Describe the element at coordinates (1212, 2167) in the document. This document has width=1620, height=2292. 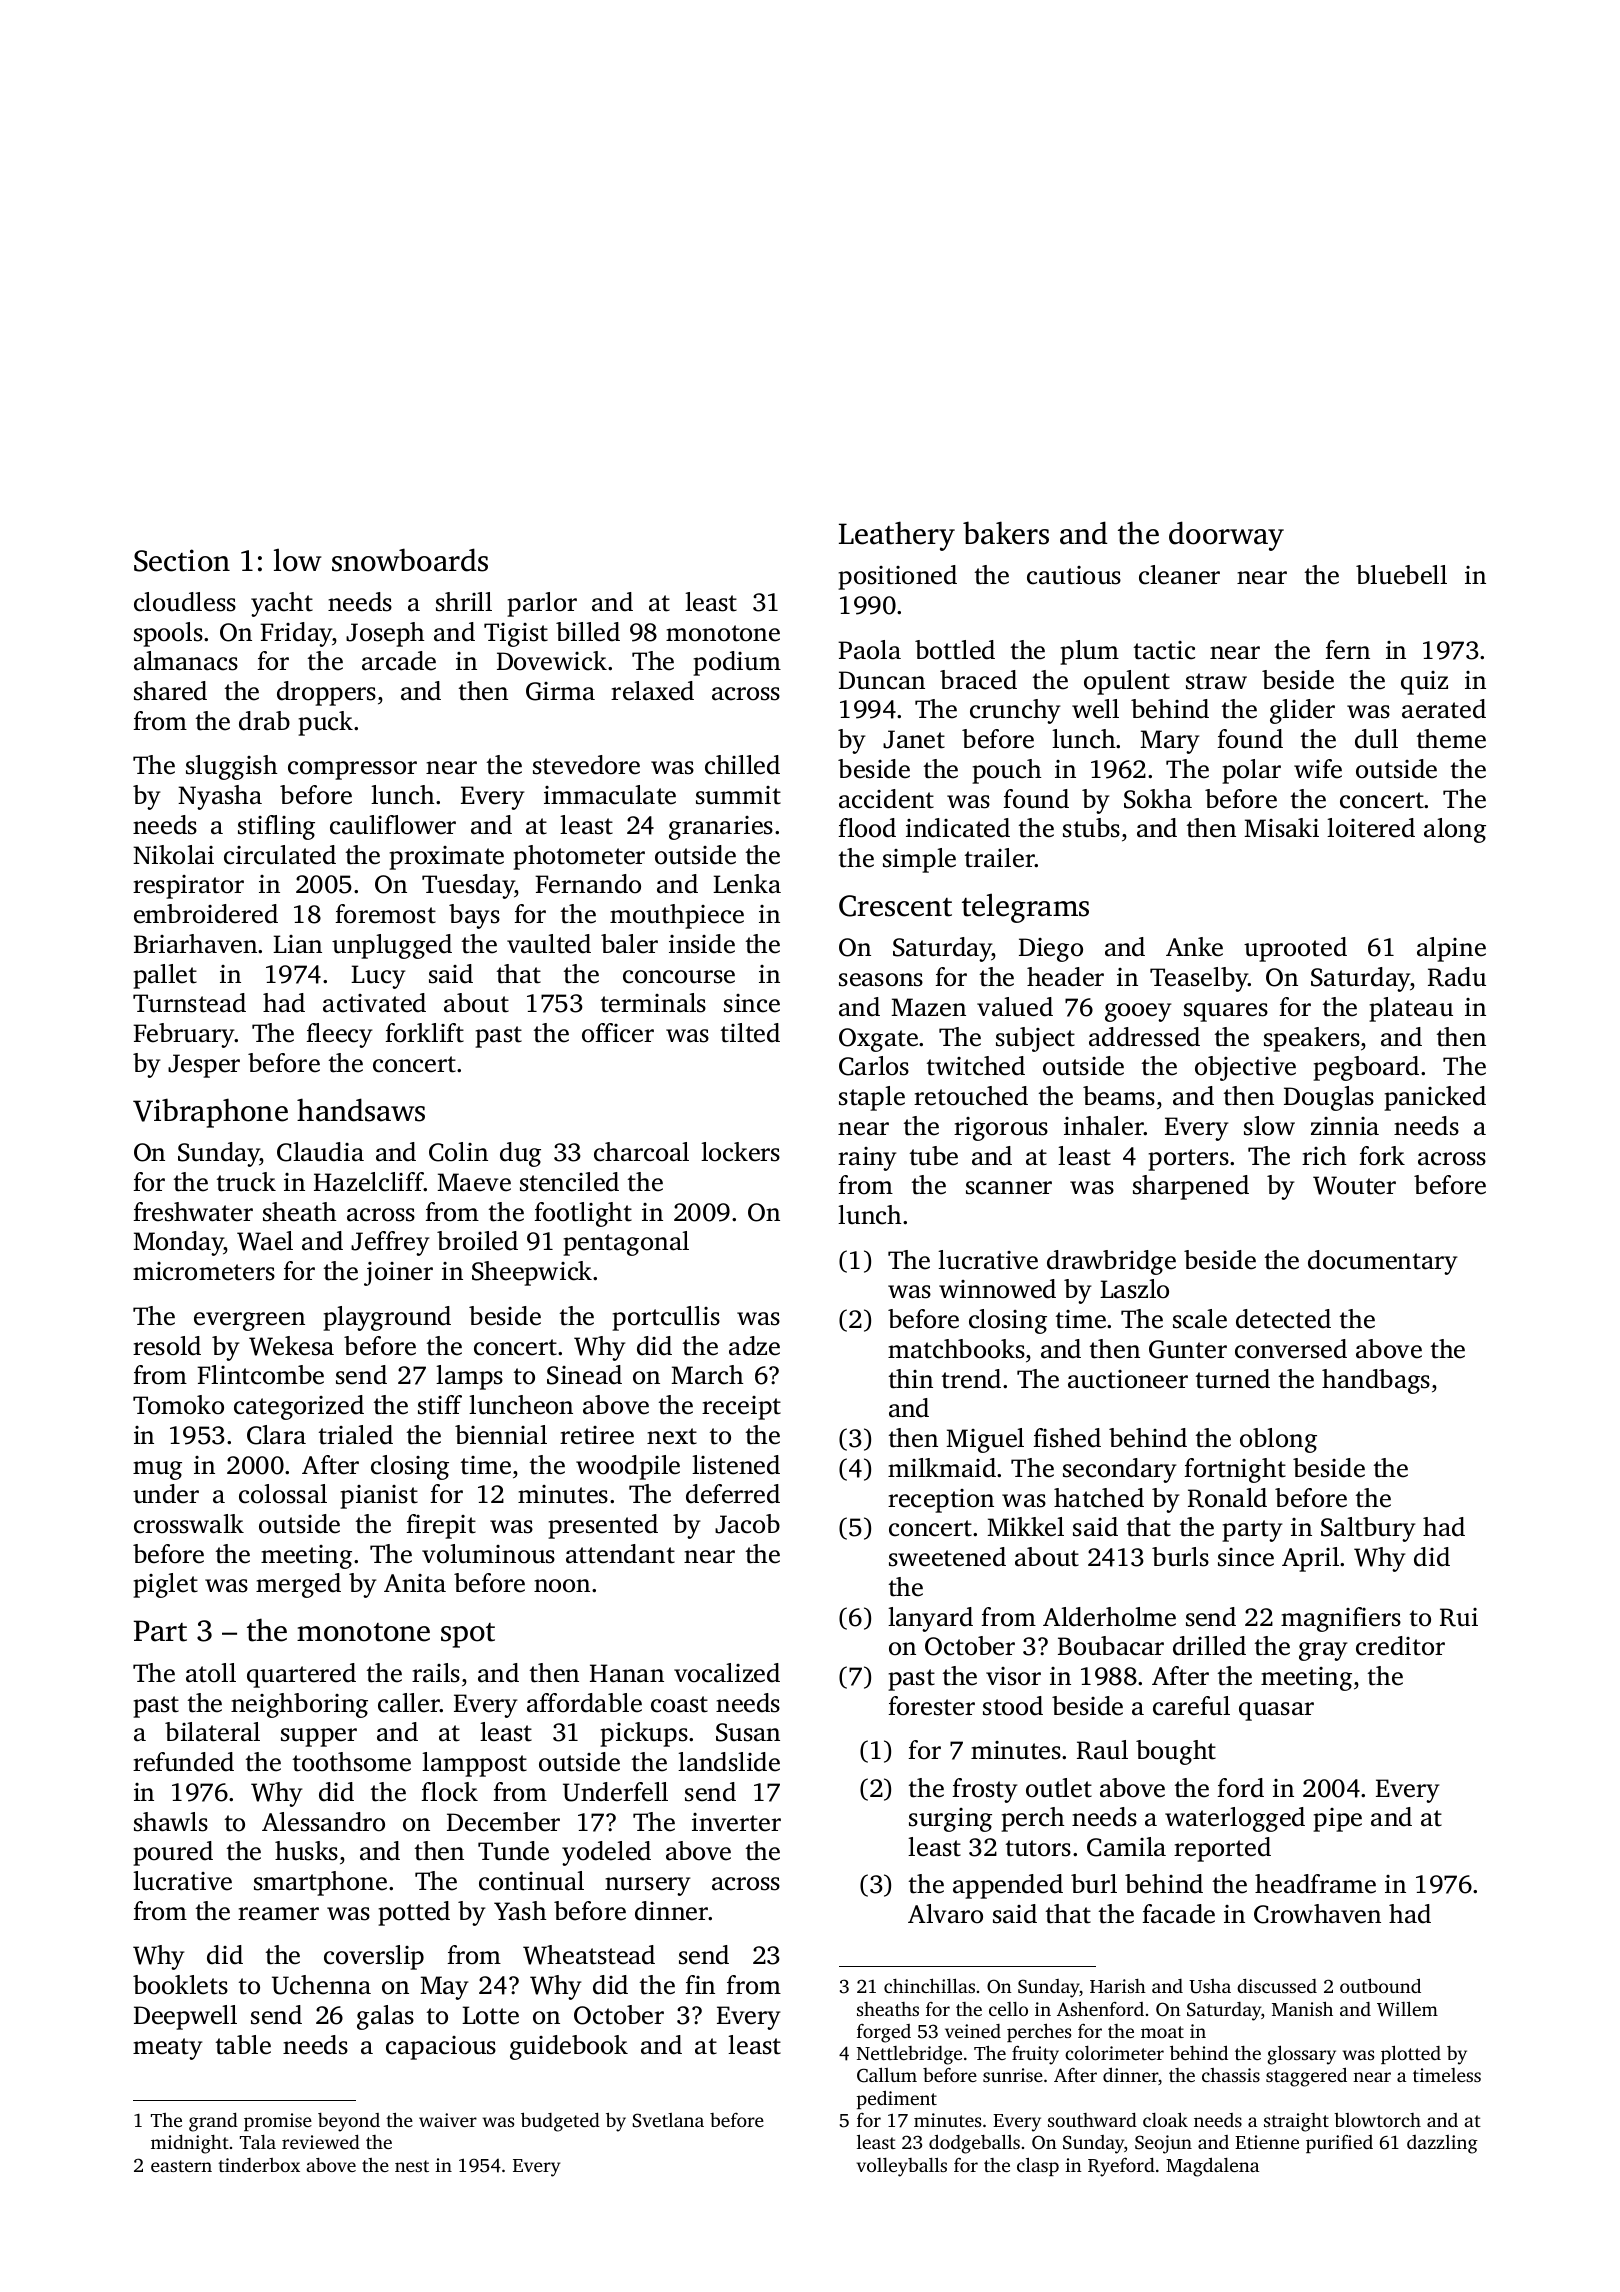
I see `Magdalena` at that location.
